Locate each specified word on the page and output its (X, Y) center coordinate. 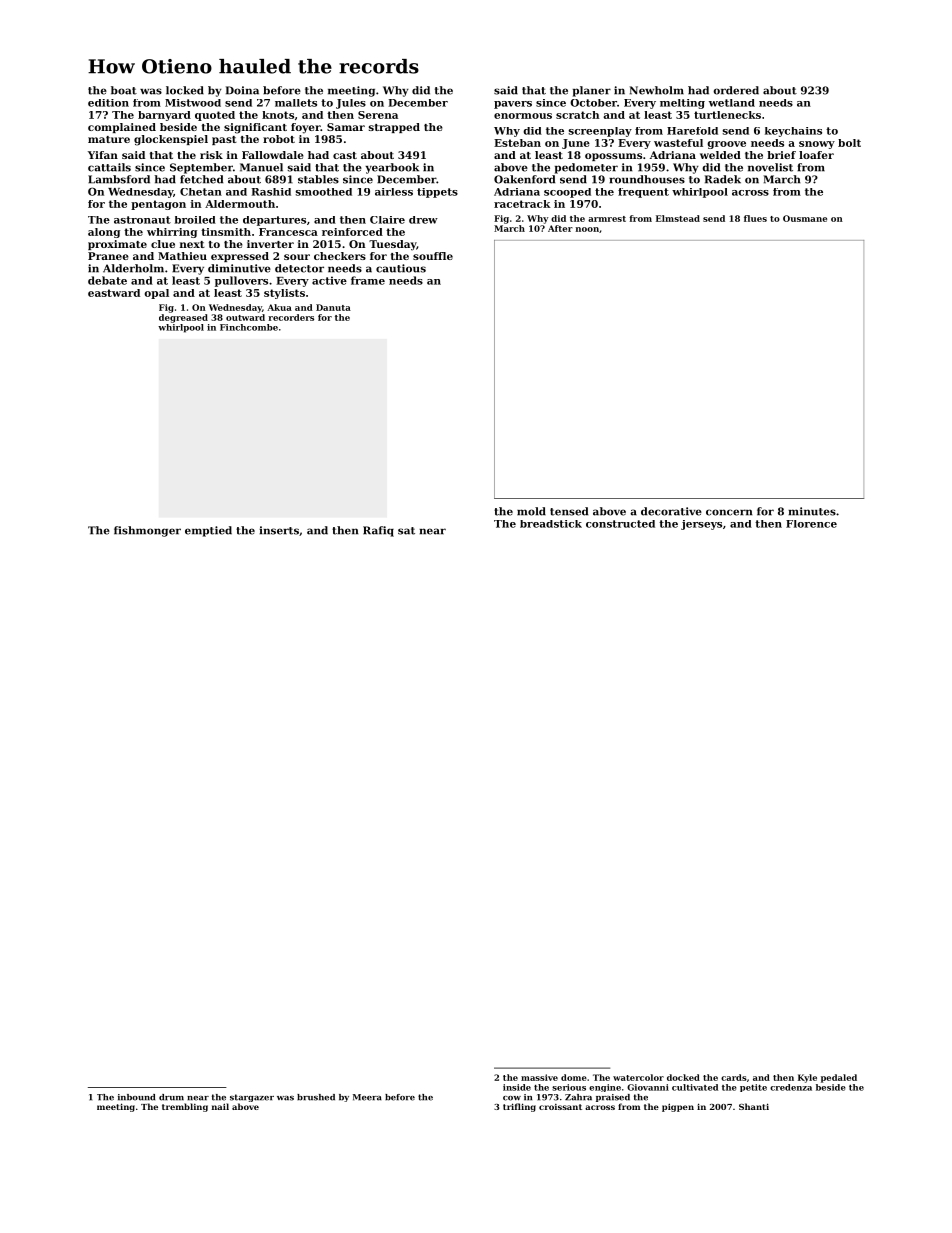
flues (755, 218)
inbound (136, 1097)
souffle (433, 256)
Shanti (754, 1106)
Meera (367, 1097)
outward (245, 317)
